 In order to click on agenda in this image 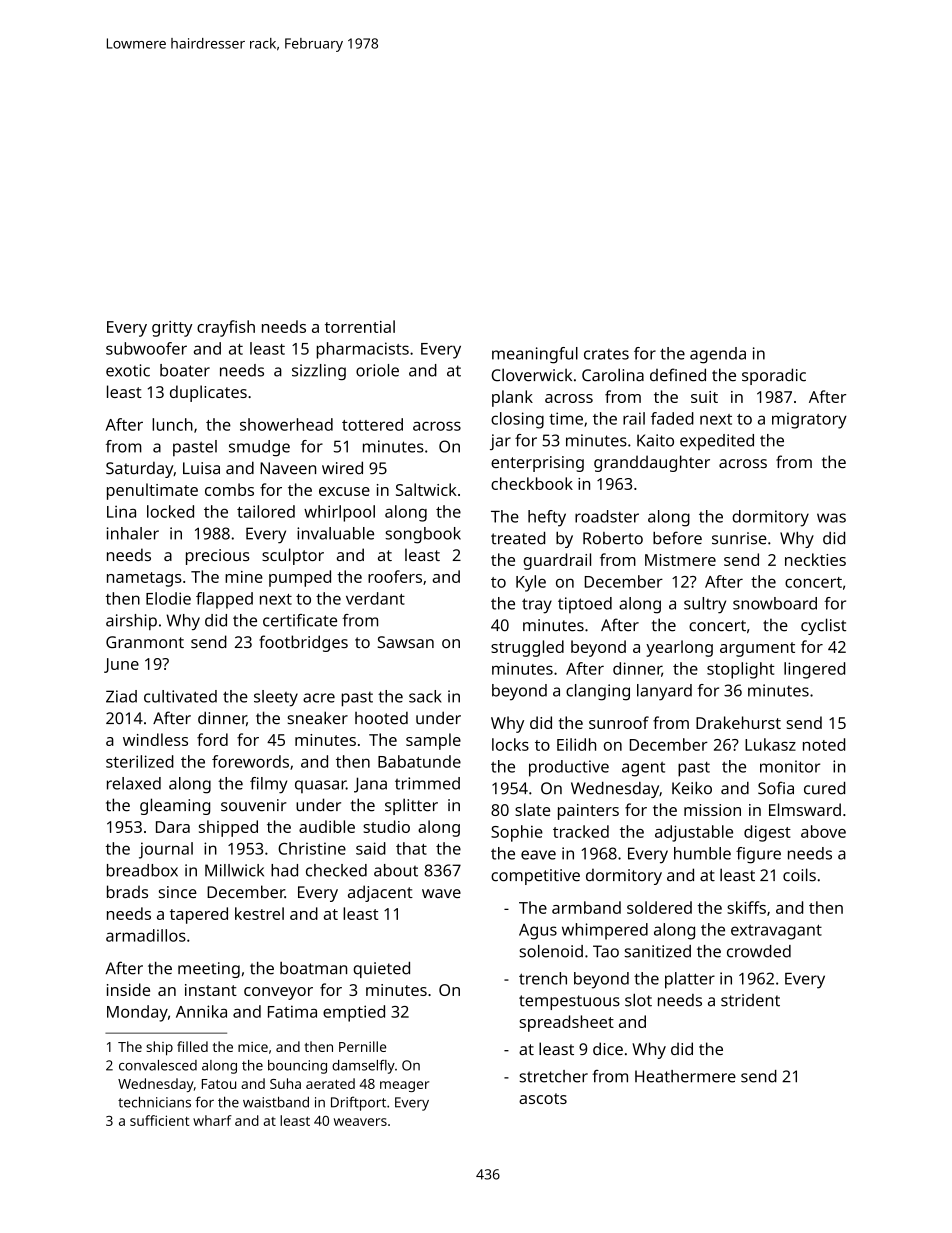, I will do `click(718, 355)`.
